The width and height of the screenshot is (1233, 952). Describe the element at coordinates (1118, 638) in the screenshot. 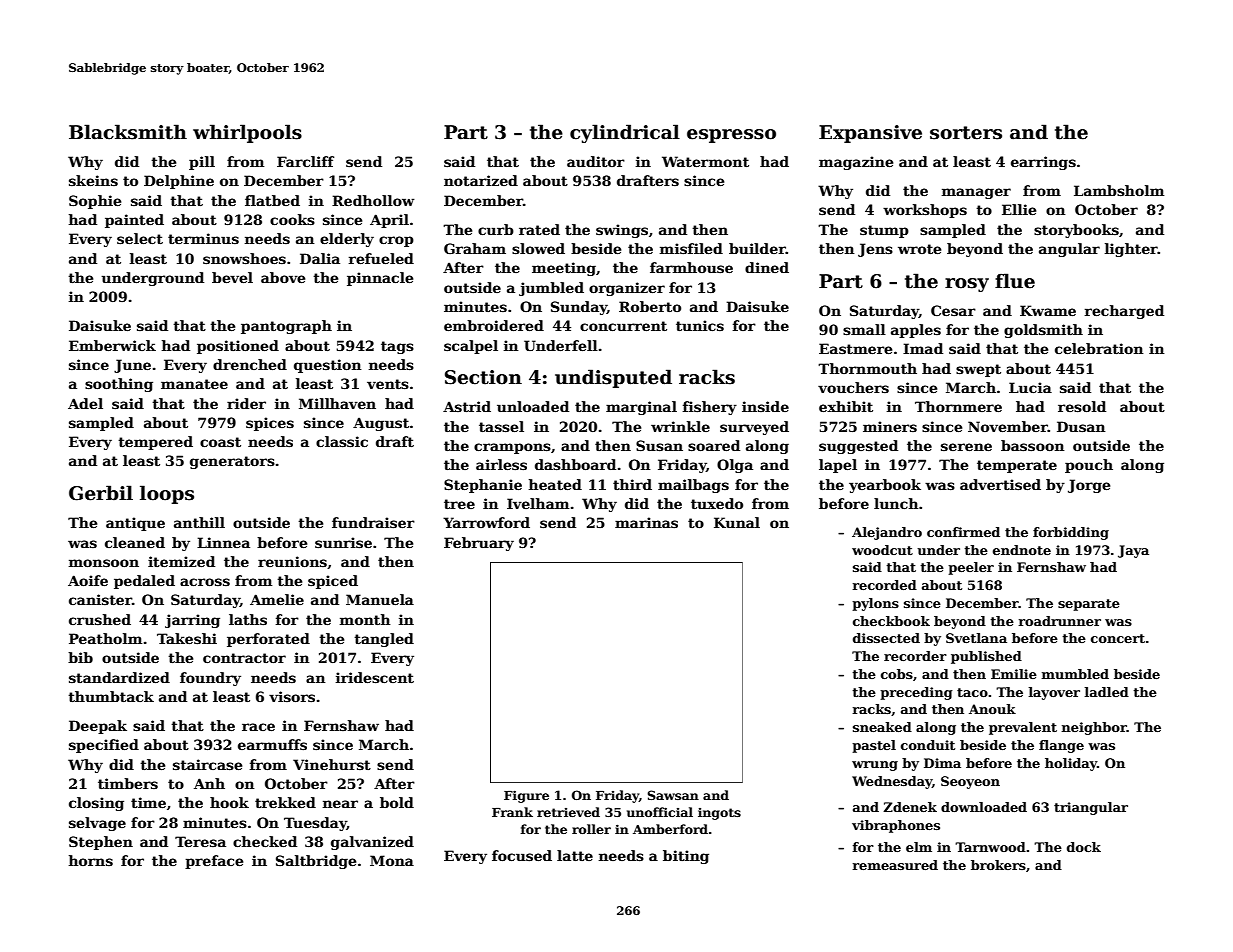

I see `concert` at that location.
